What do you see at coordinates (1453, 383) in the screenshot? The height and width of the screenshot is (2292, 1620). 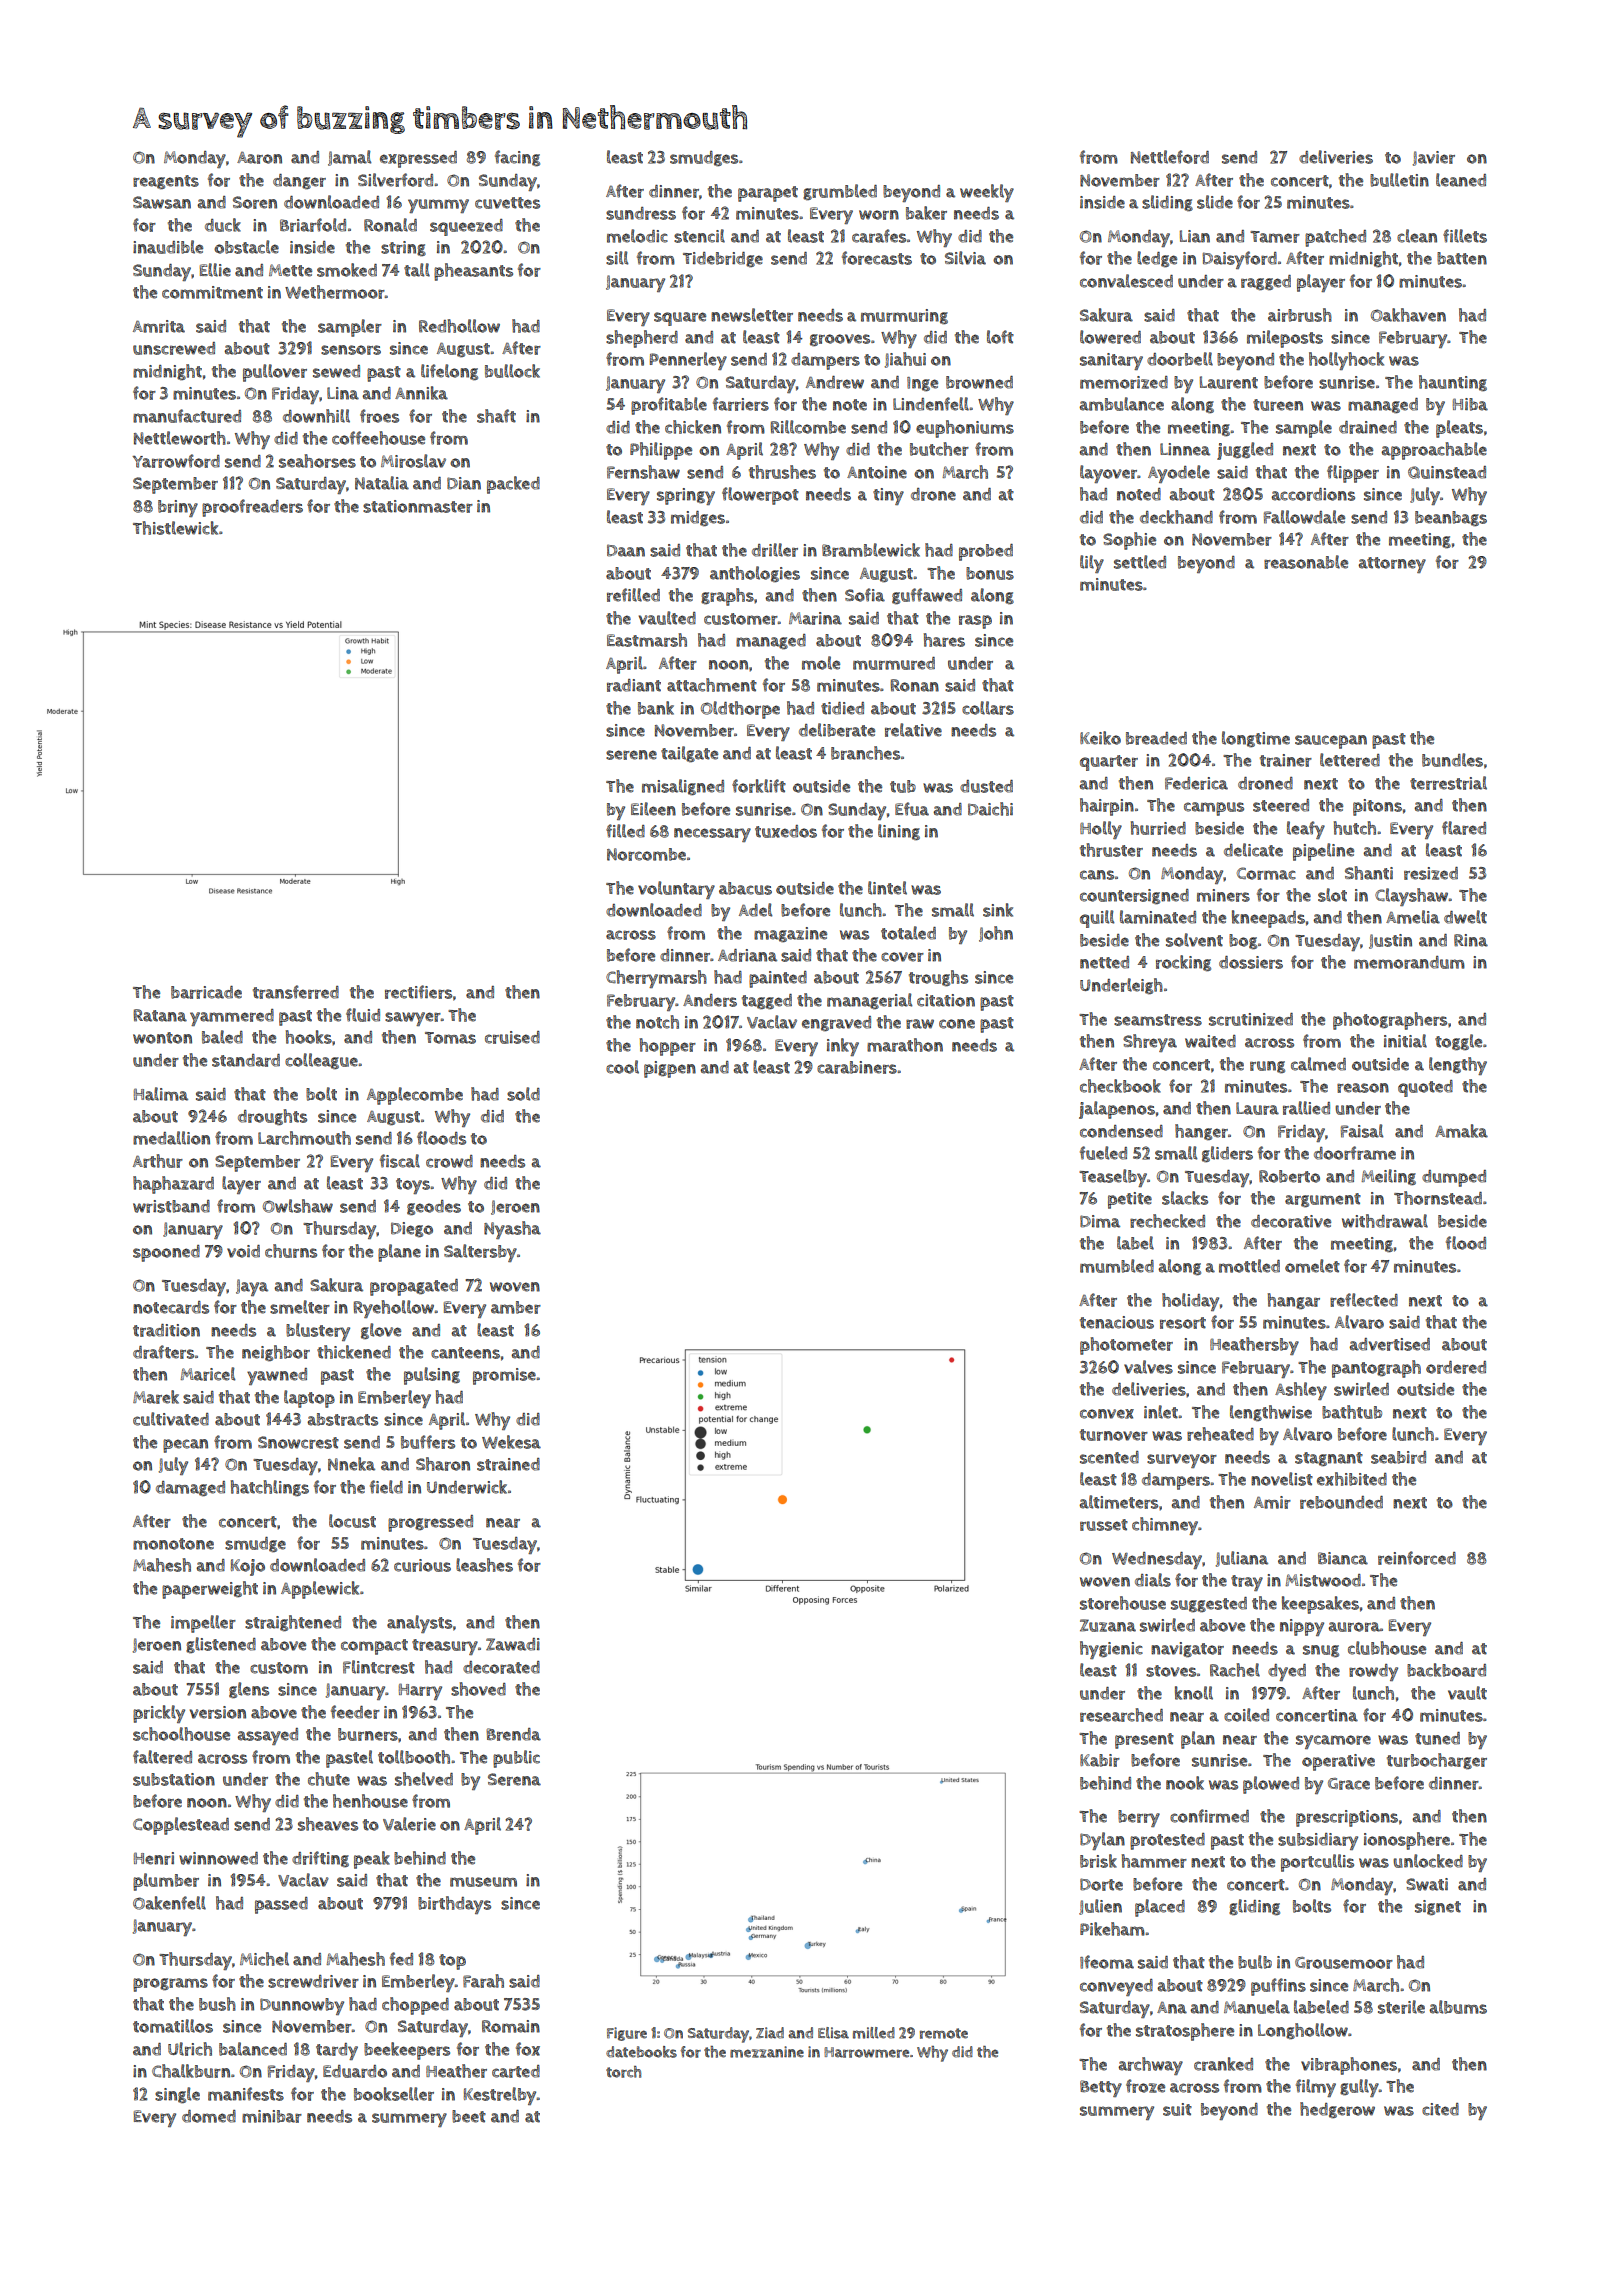 I see `haunting` at bounding box center [1453, 383].
